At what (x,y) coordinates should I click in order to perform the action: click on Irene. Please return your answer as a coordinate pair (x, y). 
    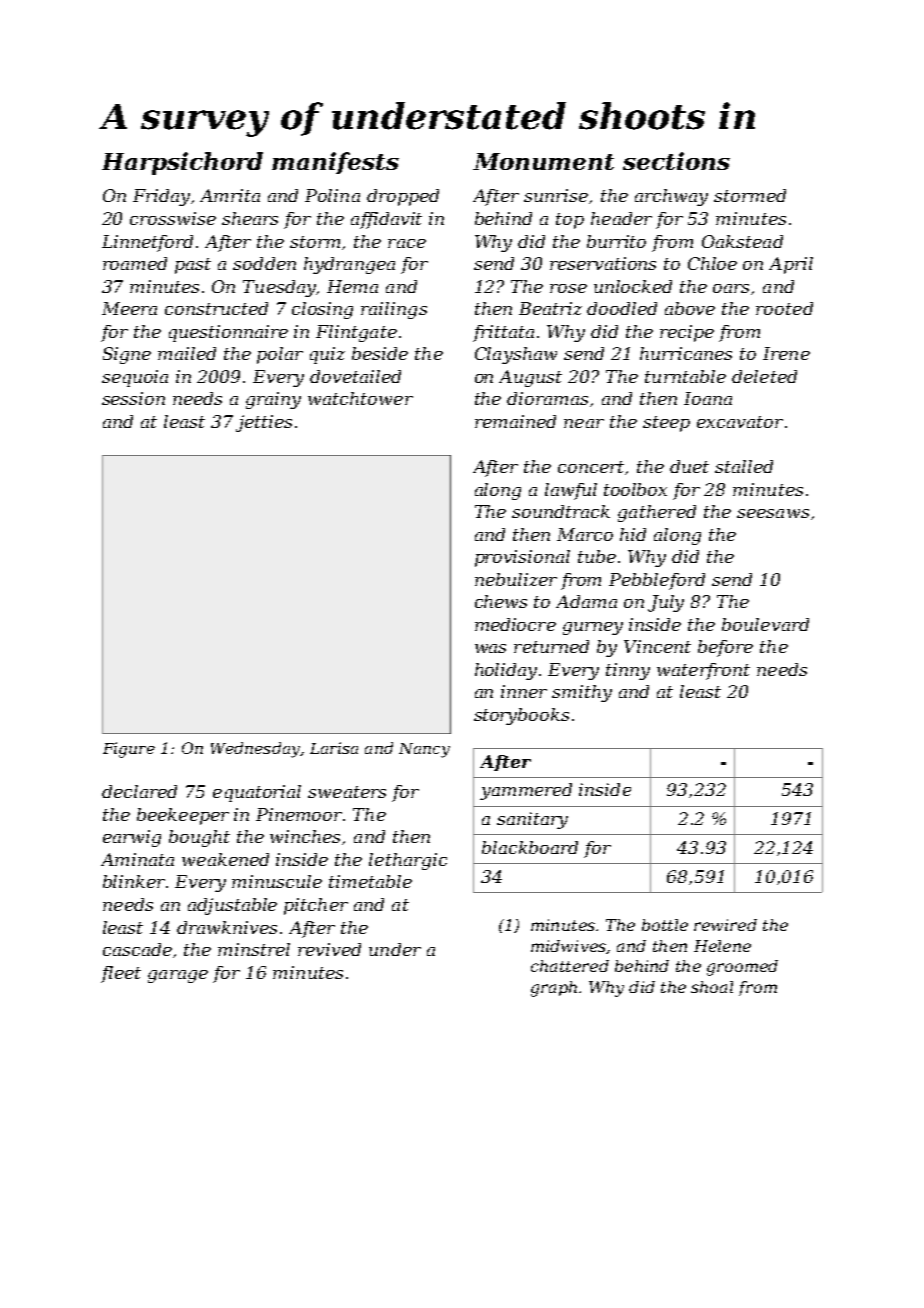
    Looking at the image, I should click on (786, 353).
